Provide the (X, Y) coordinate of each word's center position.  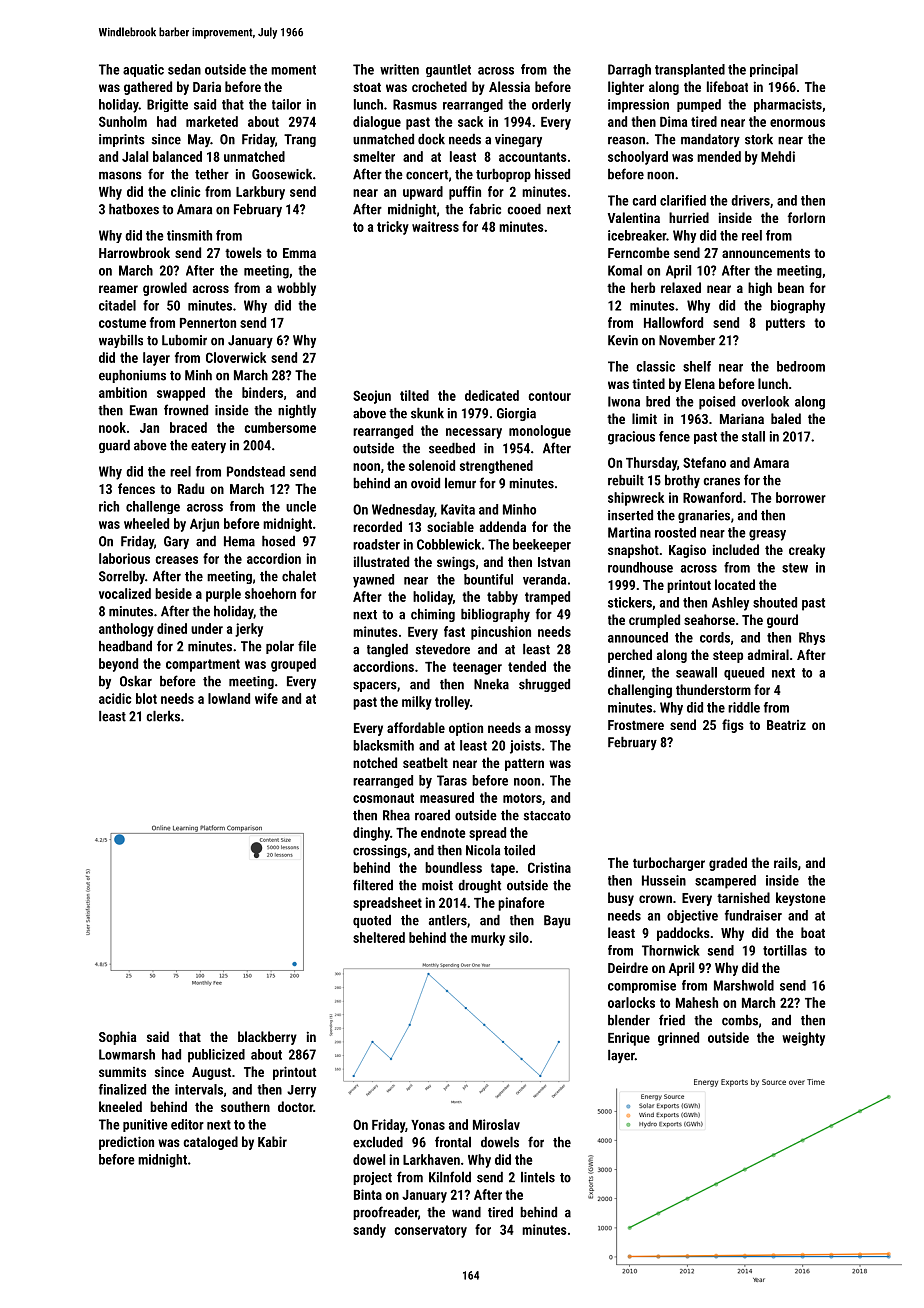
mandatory (710, 140)
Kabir (272, 1141)
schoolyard (638, 158)
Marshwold (744, 985)
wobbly (296, 289)
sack (470, 121)
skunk (427, 413)
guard (114, 446)
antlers (448, 920)
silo (519, 937)
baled (786, 418)
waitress (435, 226)
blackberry (267, 1038)
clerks (163, 716)
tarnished (743, 897)
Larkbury (260, 193)
